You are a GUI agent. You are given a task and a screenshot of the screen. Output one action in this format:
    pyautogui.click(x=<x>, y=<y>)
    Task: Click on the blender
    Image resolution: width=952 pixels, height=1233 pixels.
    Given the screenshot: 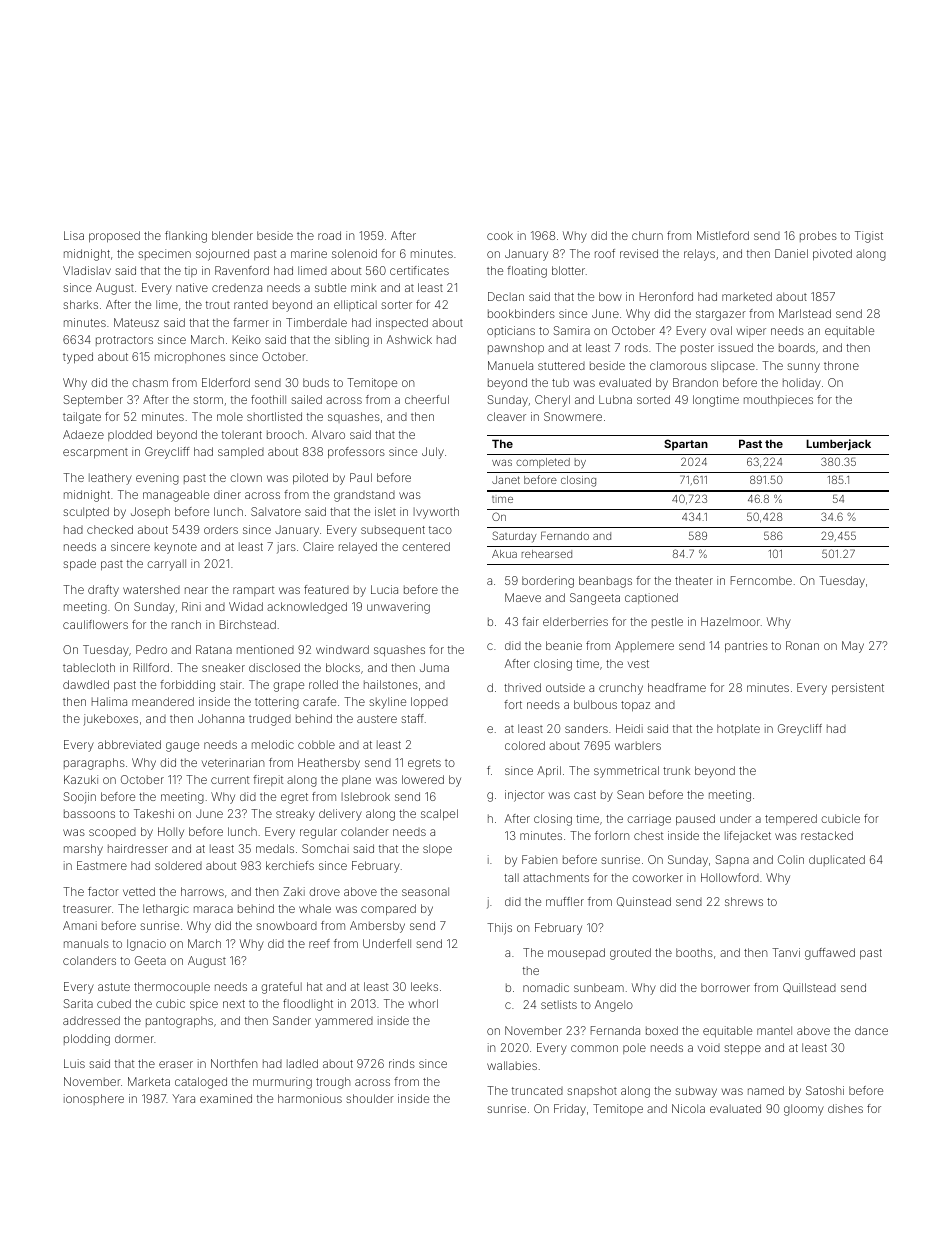 What is the action you would take?
    pyautogui.click(x=232, y=235)
